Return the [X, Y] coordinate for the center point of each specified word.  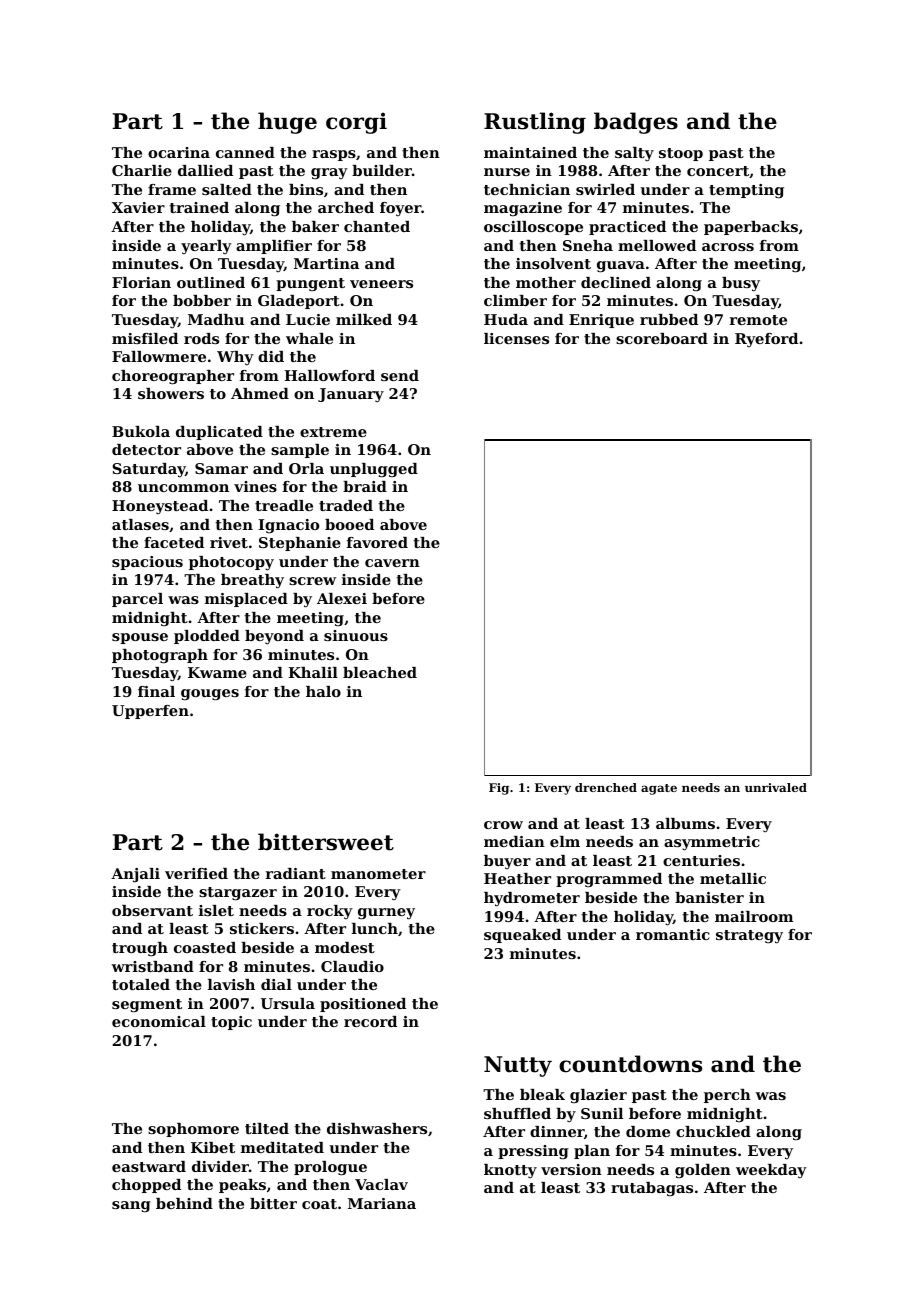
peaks [242, 1186]
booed [349, 524]
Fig [499, 789]
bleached [380, 672]
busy [741, 284]
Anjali [135, 875]
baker [315, 226]
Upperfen [150, 712]
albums [685, 823]
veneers [381, 284]
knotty [510, 1171]
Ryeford [766, 340]
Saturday [148, 470]
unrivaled [776, 787]
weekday [771, 1171]
